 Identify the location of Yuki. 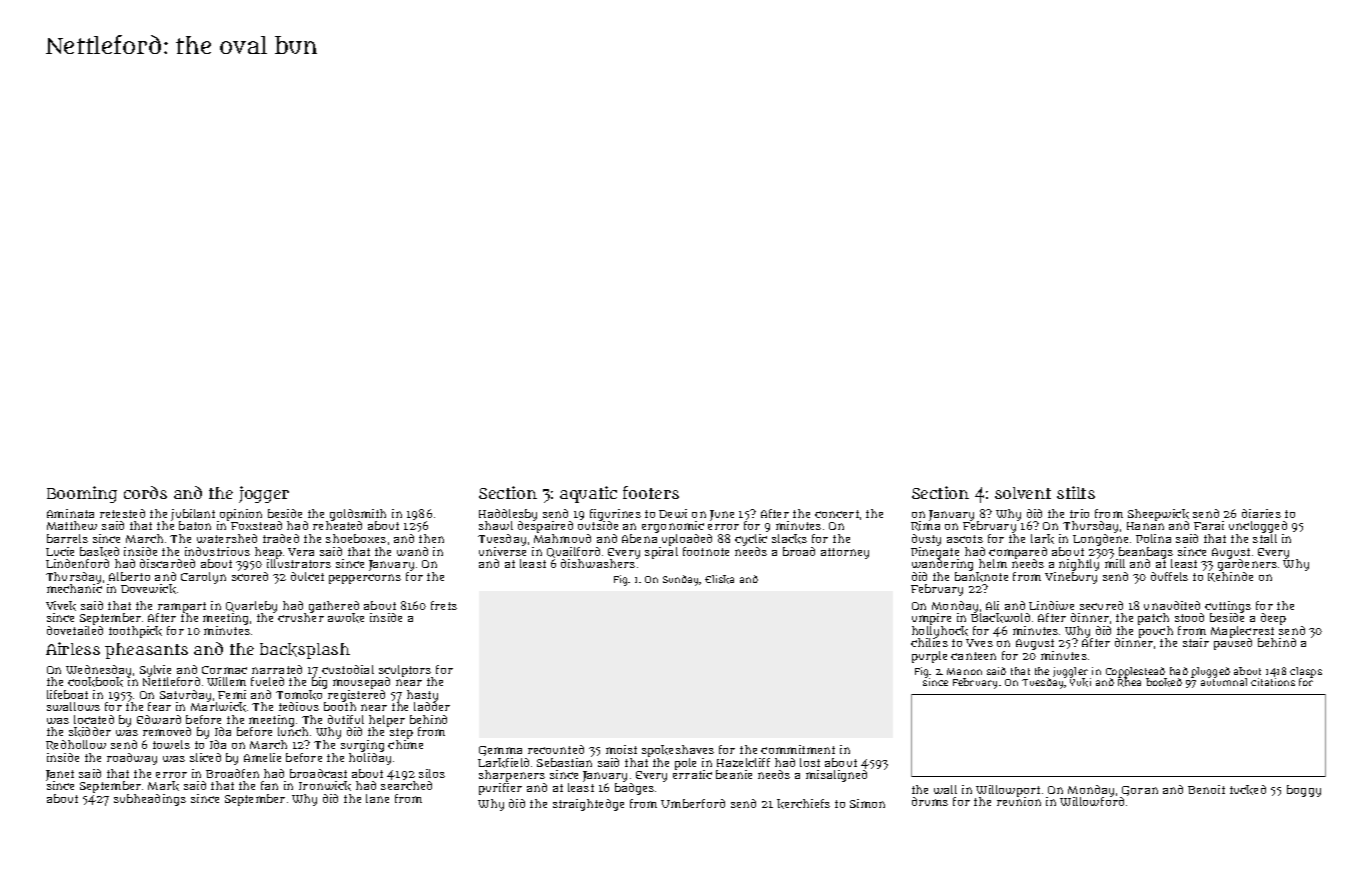
(1080, 682).
